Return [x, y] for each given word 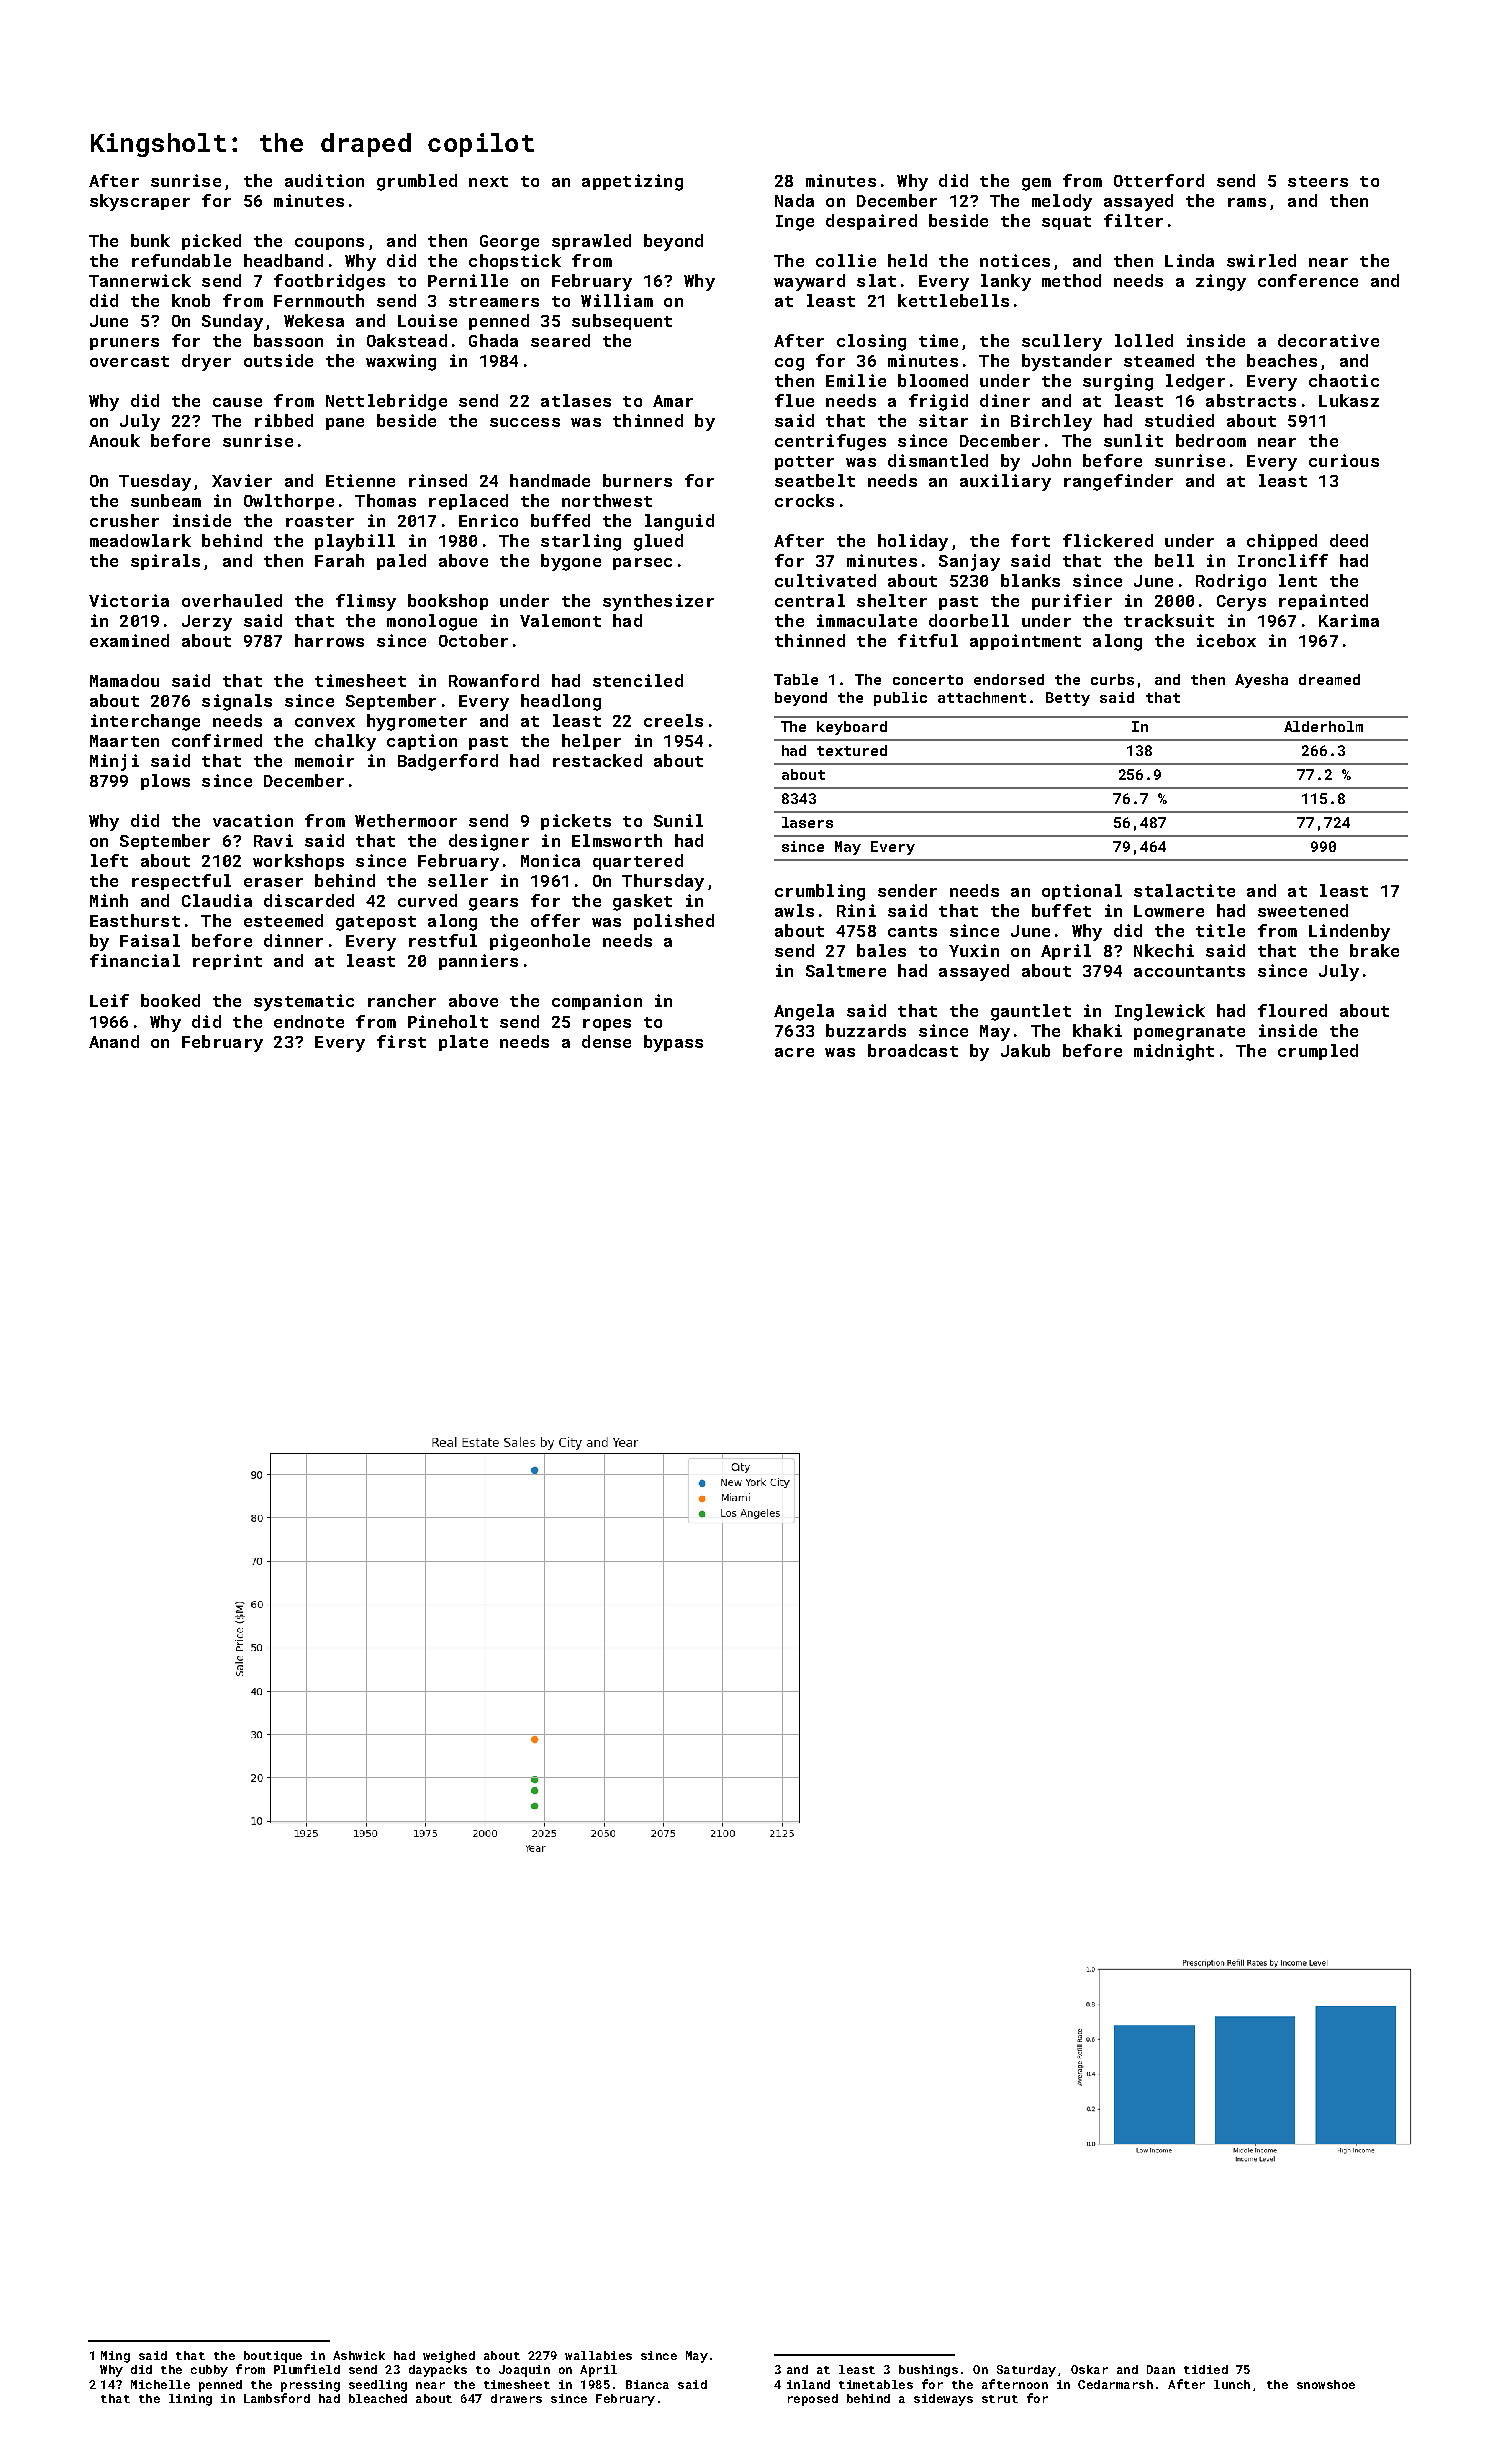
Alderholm [1323, 726]
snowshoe [1326, 2384]
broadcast [913, 1050]
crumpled [1318, 1052]
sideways [943, 2400]
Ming [115, 2357]
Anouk [114, 440]
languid [679, 522]
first [401, 1041]
